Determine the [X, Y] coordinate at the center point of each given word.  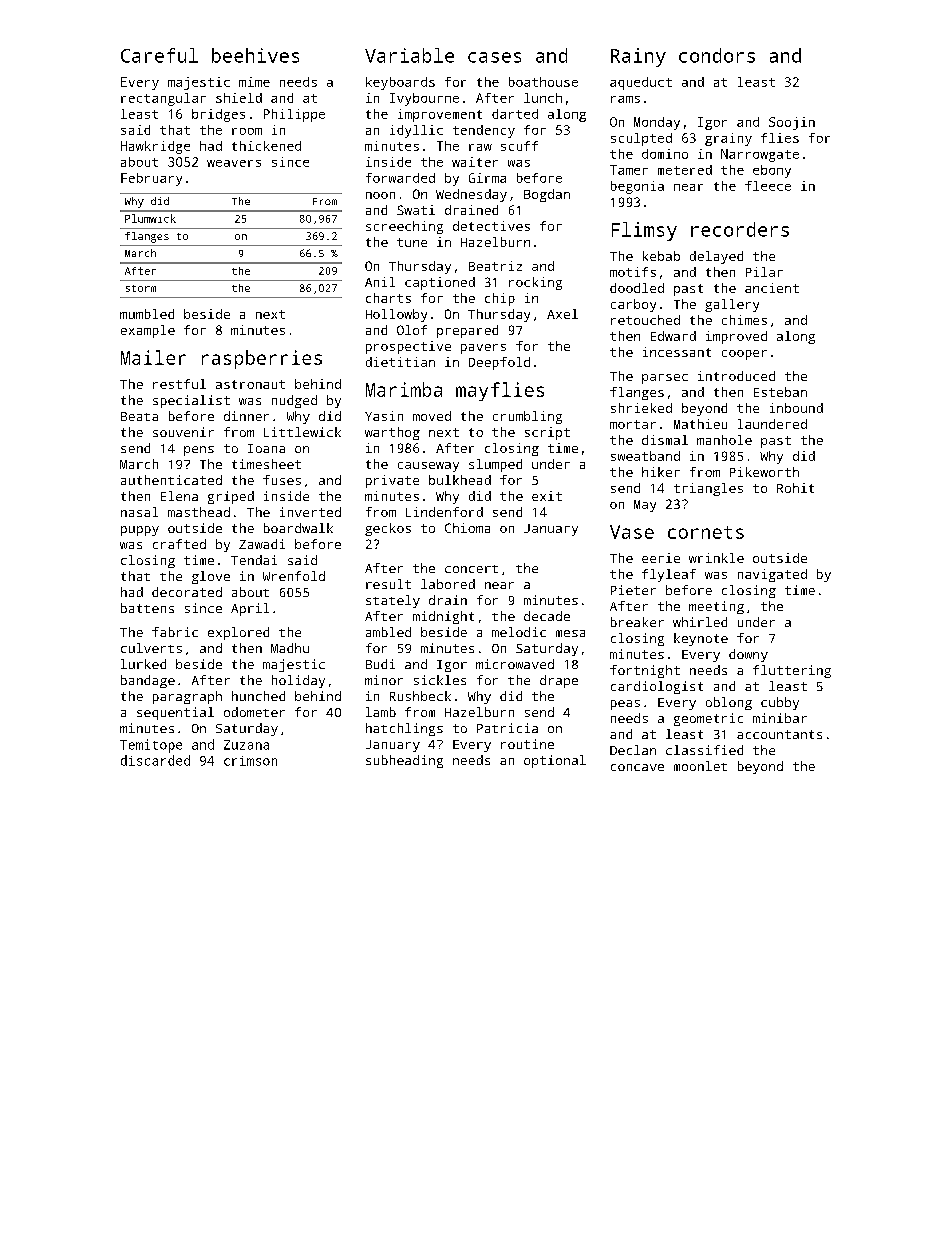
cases [494, 57]
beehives [255, 55]
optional [555, 761]
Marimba [404, 389]
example [148, 331]
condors [717, 55]
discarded [155, 760]
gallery [732, 305]
